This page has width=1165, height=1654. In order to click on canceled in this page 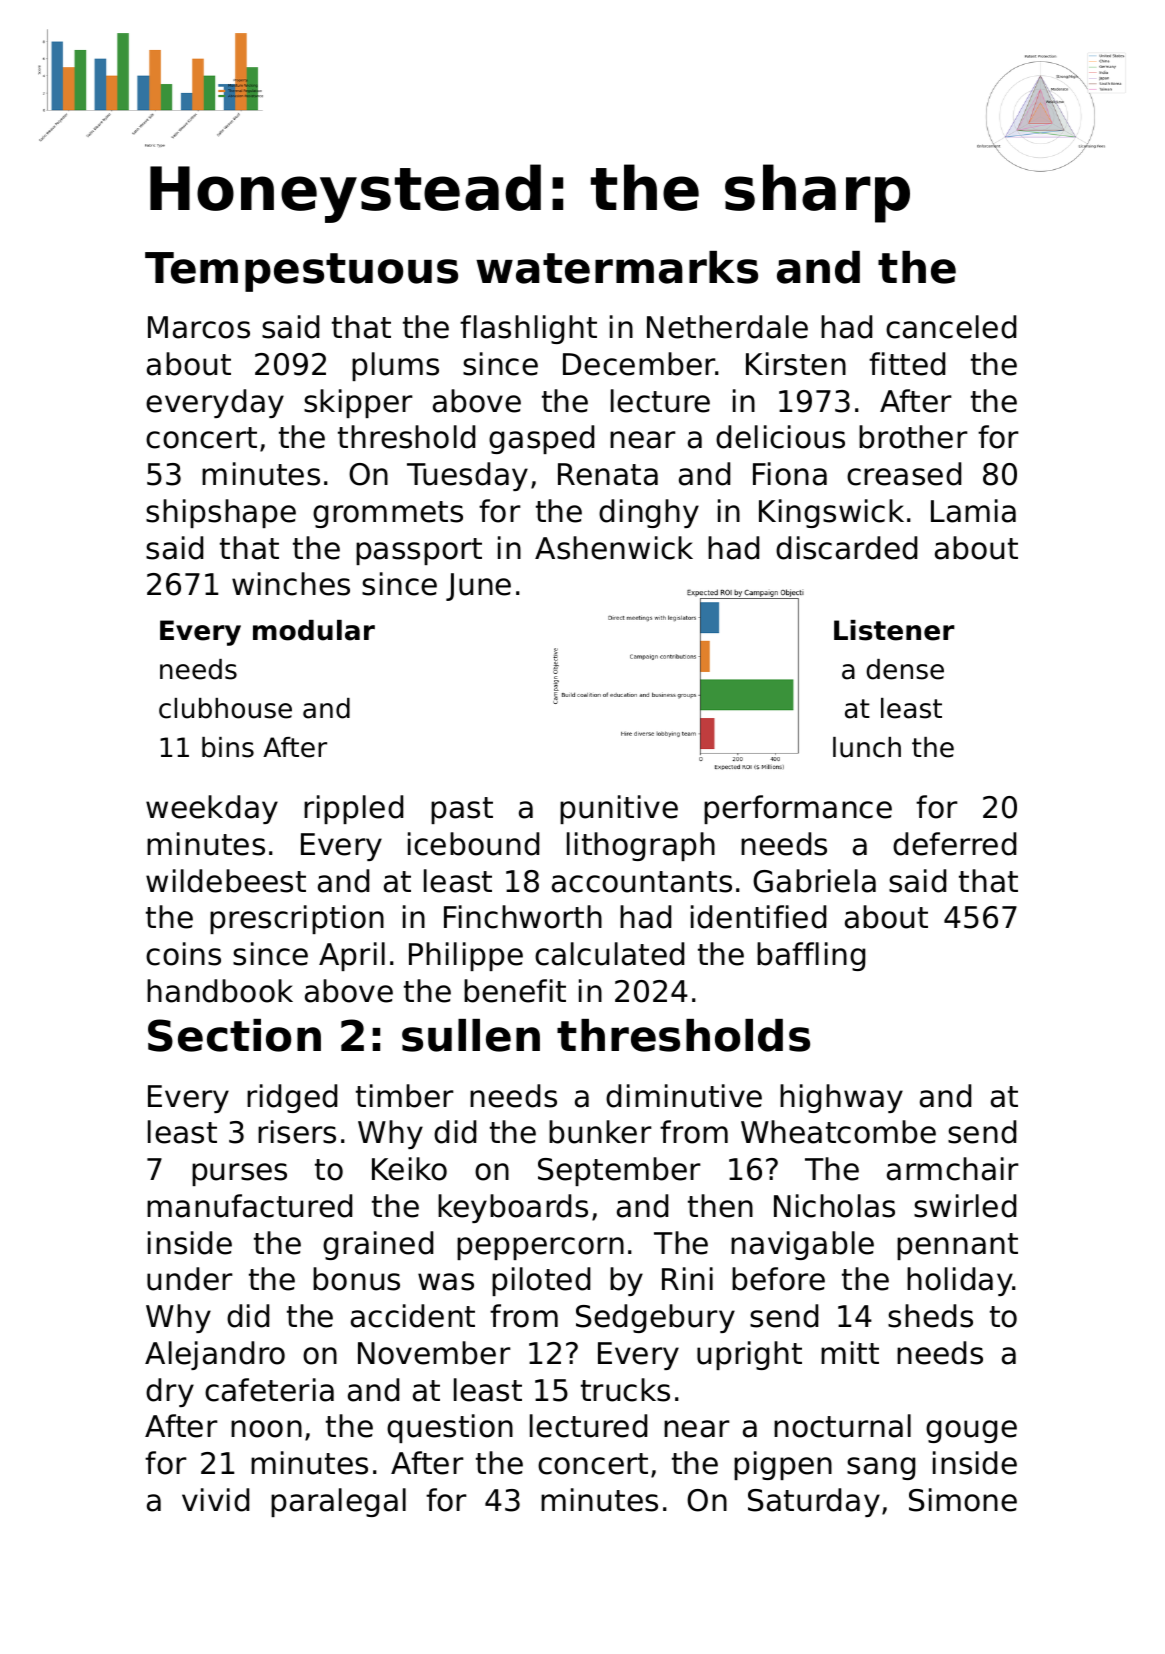, I will do `click(951, 327)`.
